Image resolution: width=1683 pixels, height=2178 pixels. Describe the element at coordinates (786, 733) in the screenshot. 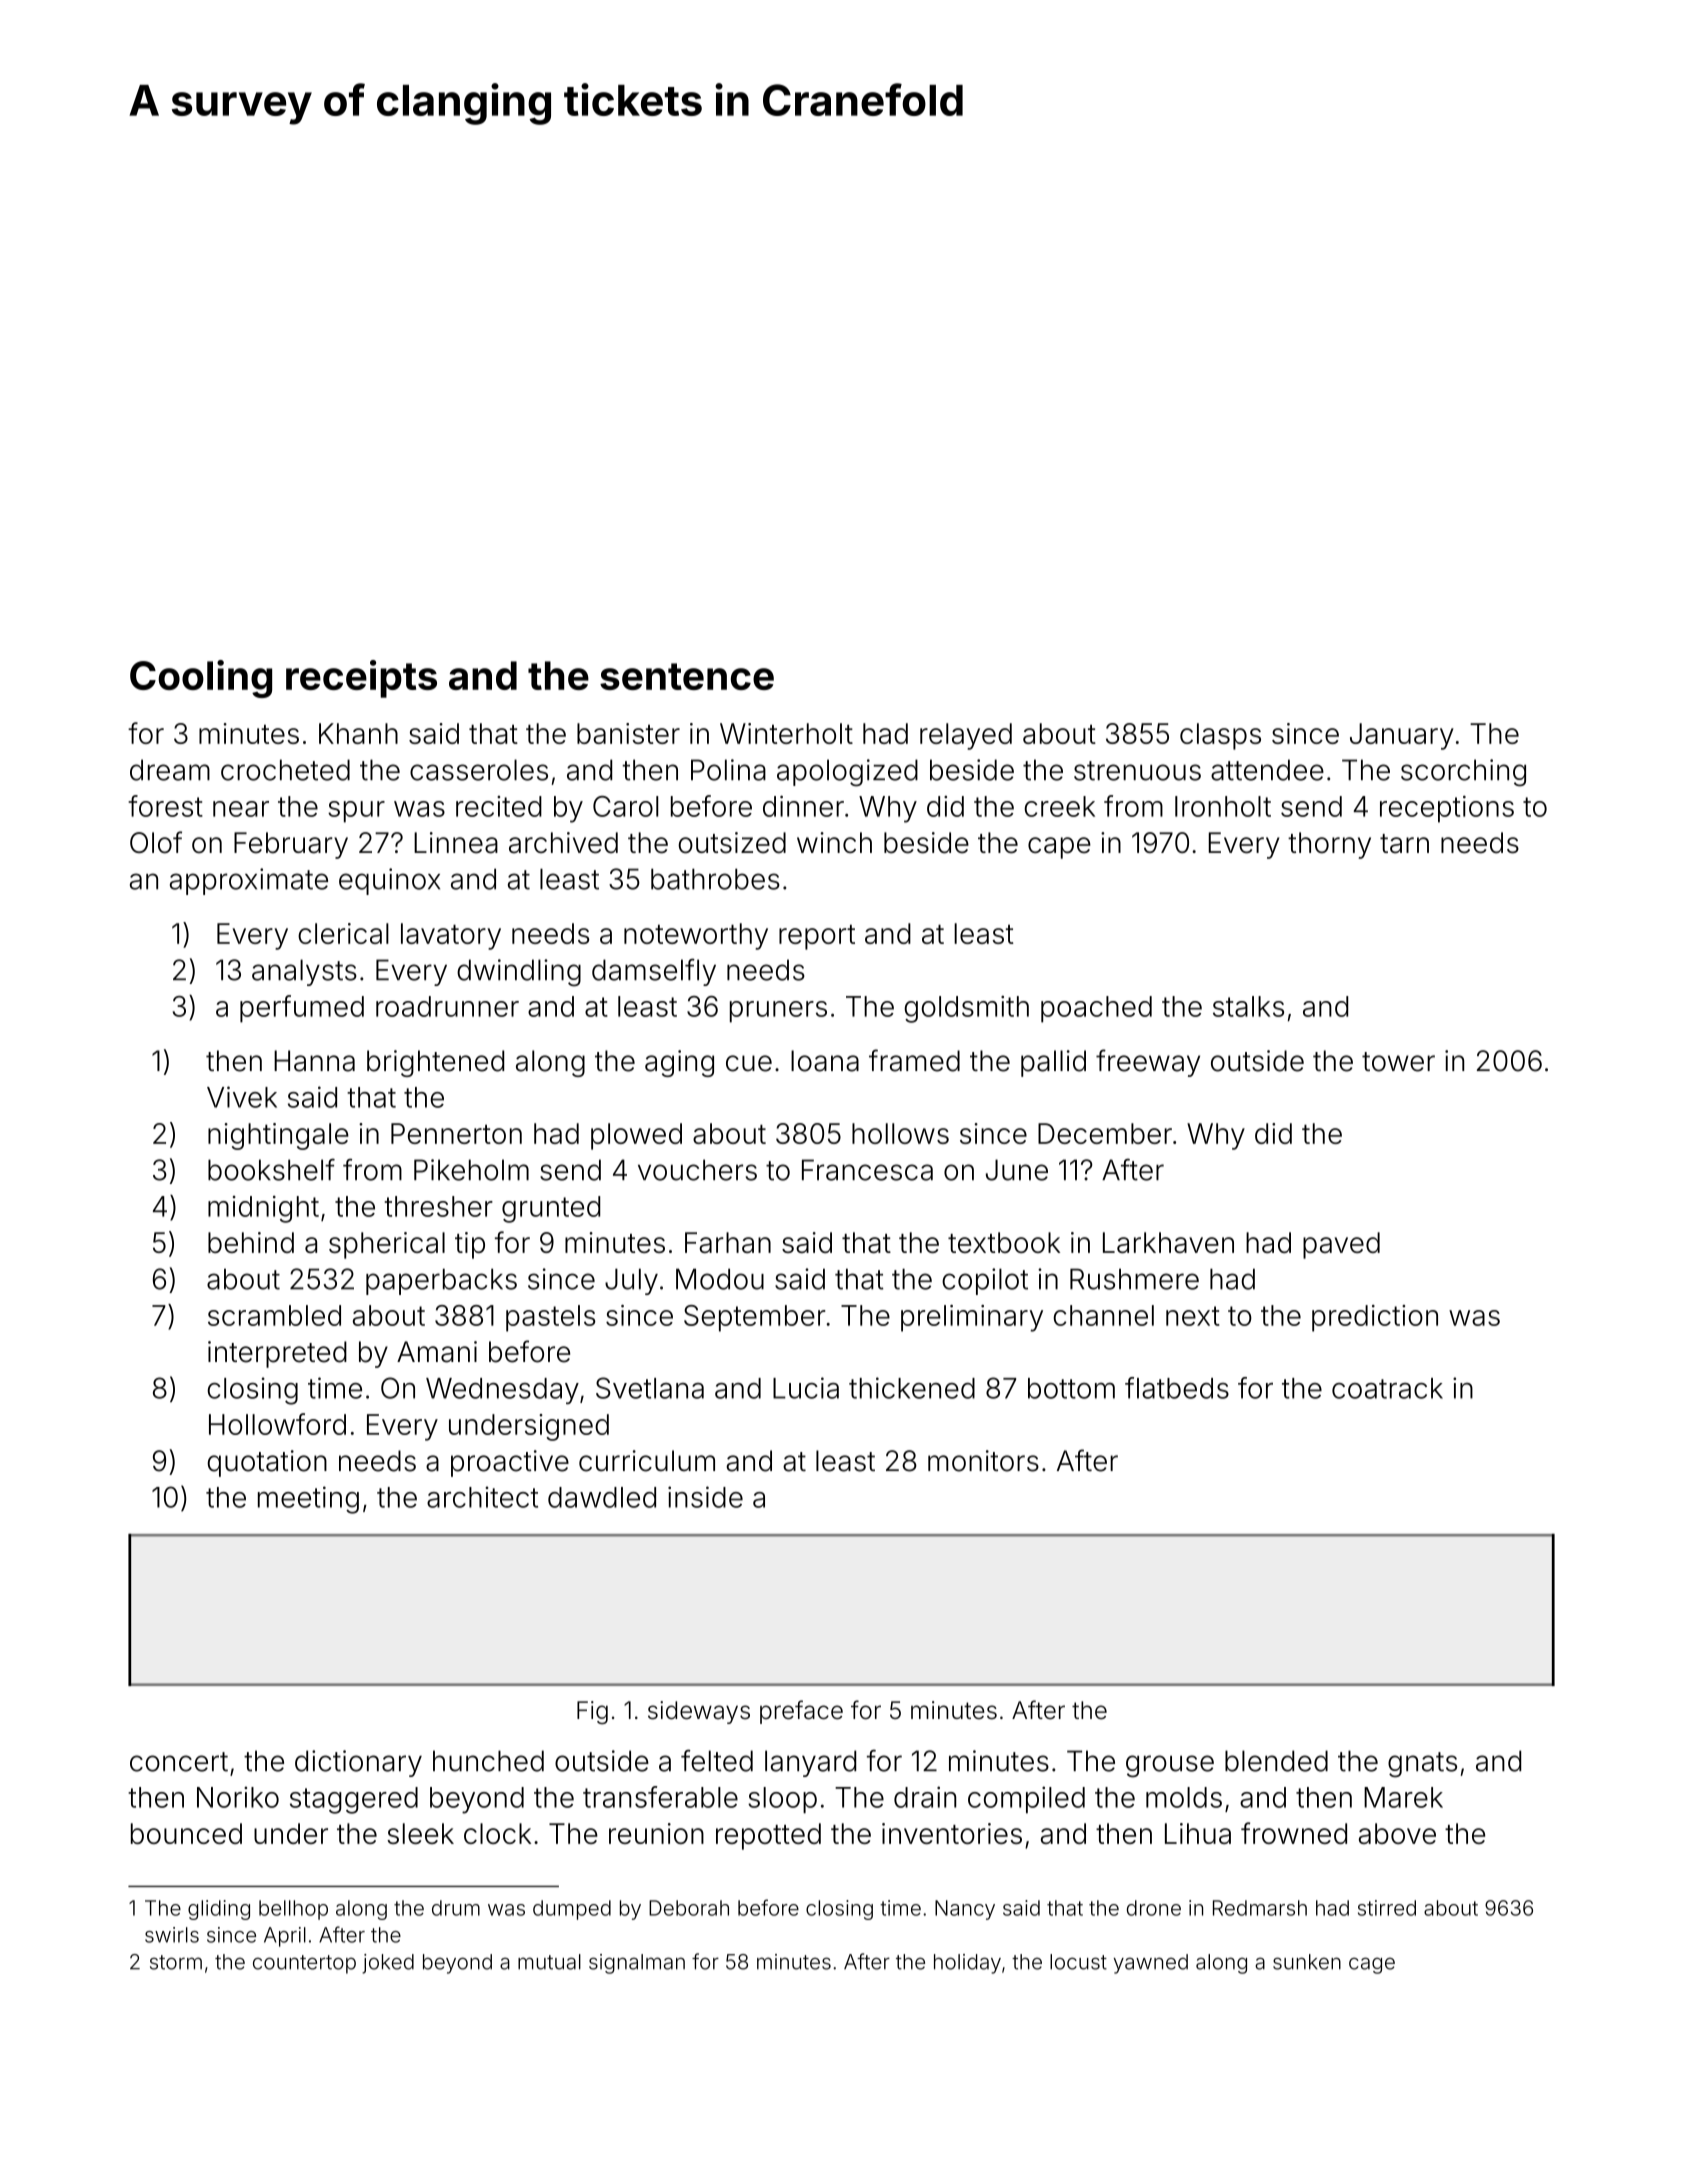

I see `Winterholt` at that location.
